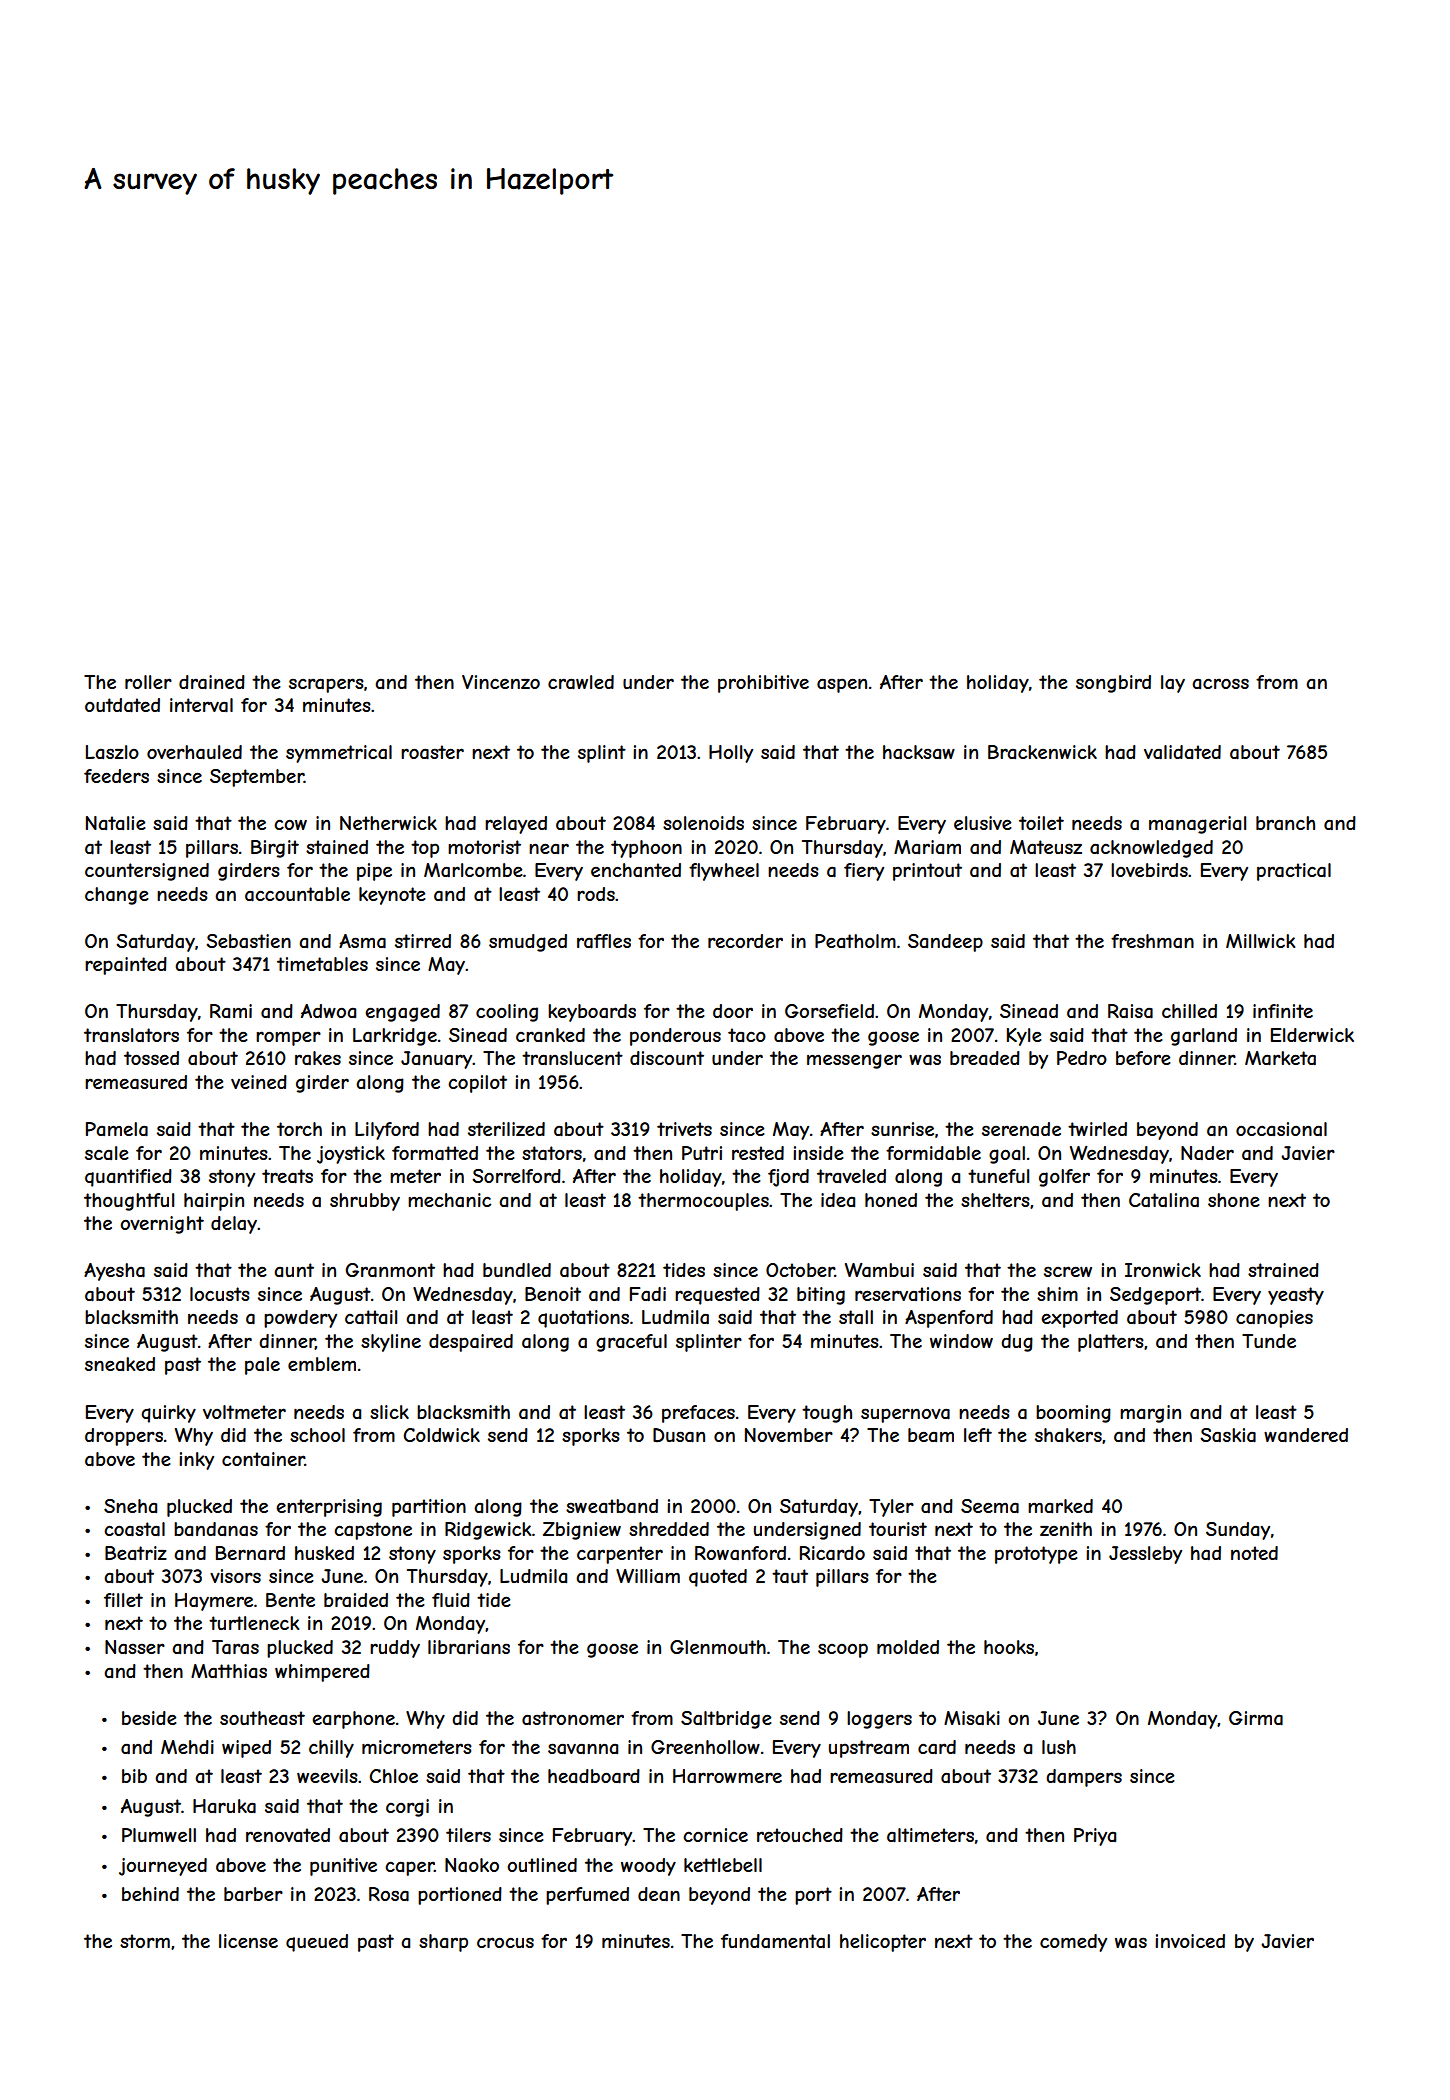 The image size is (1450, 2100). What do you see at coordinates (124, 1437) in the screenshot?
I see `droppers` at bounding box center [124, 1437].
